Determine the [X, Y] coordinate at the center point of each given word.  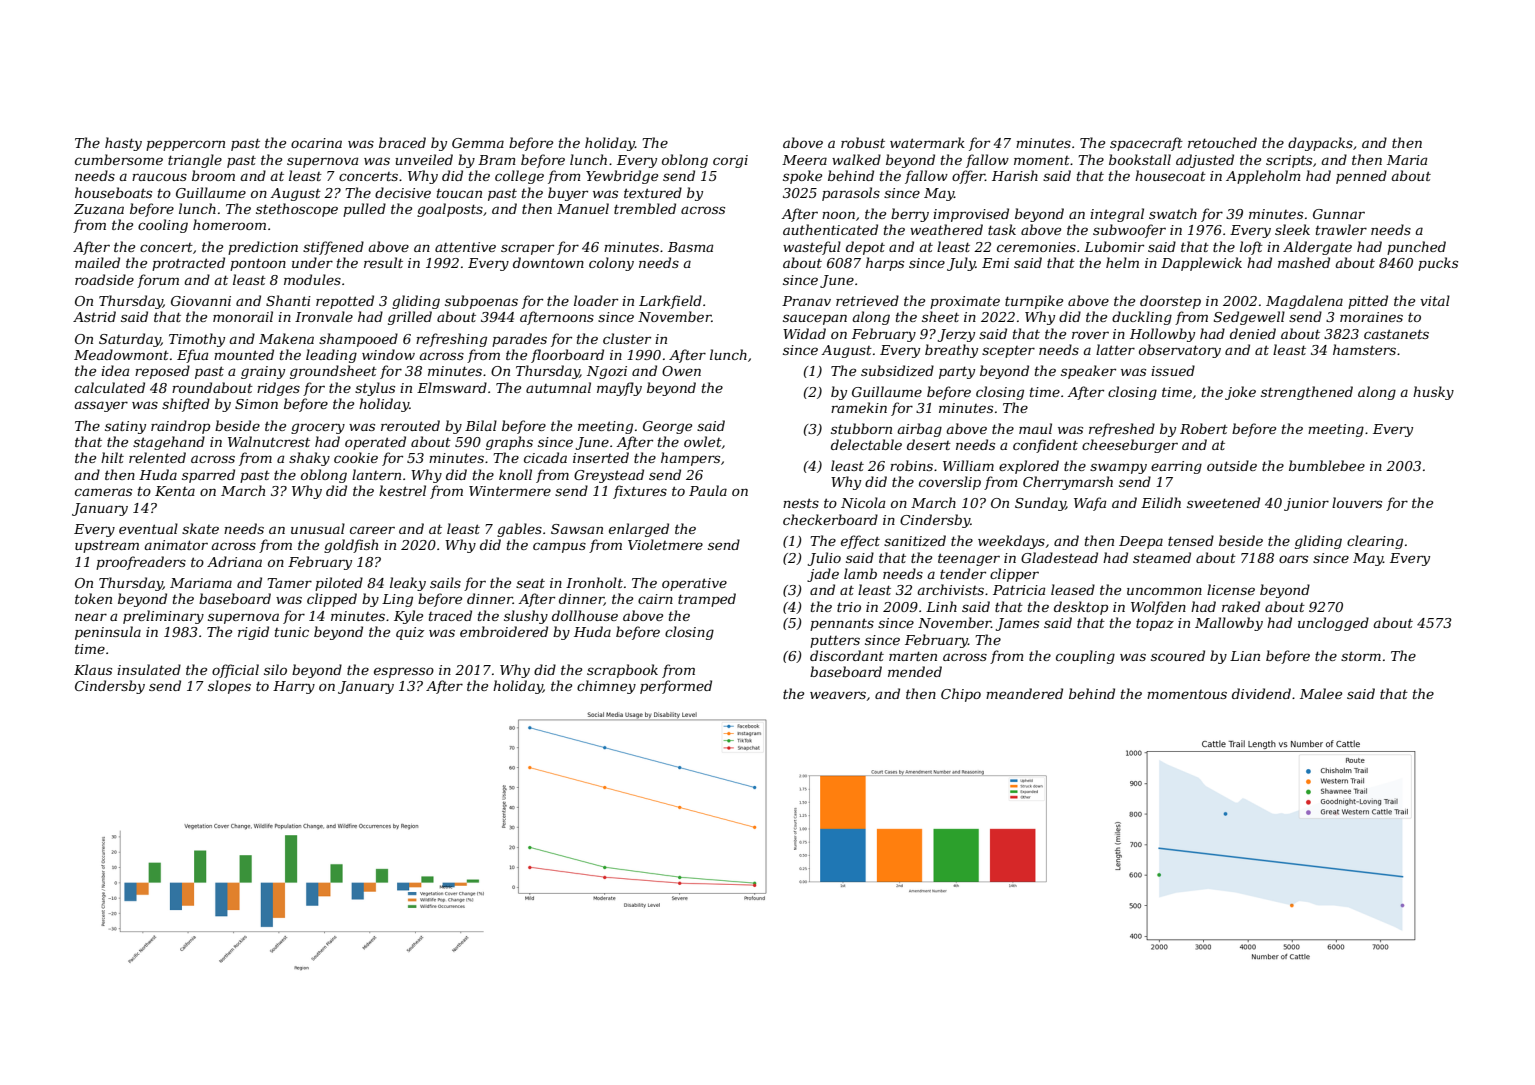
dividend [1261, 693]
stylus [375, 389]
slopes [229, 687]
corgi [730, 161]
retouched [1222, 142]
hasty [123, 144]
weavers [838, 695]
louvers [1357, 502]
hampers [690, 459]
